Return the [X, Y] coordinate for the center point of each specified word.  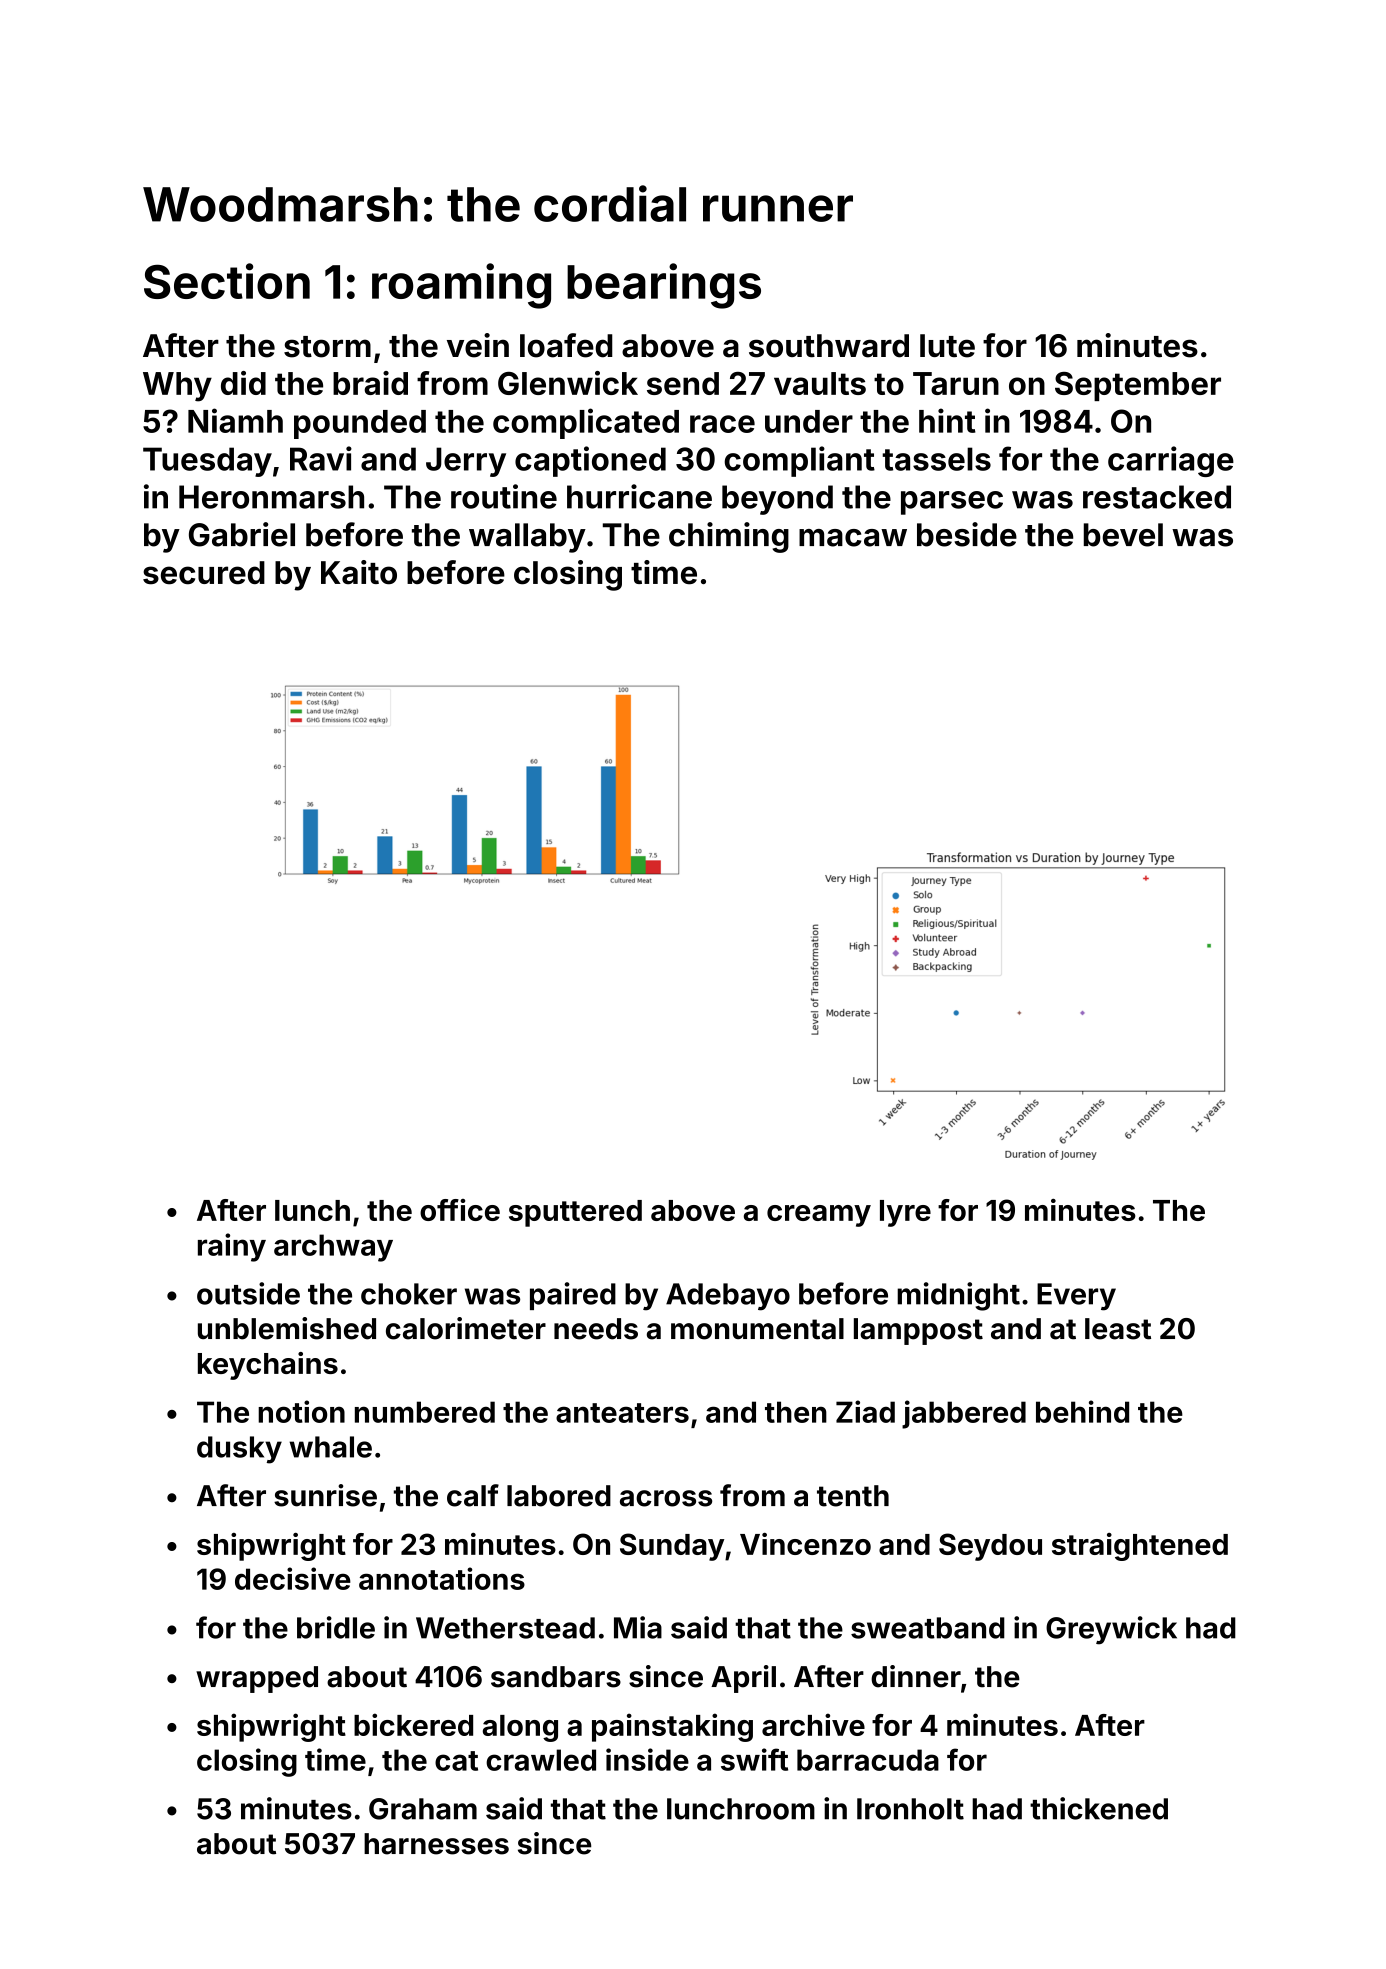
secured [204, 573]
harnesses [436, 1844]
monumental [757, 1329]
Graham [423, 1809]
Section [227, 281]
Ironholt [910, 1809]
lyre [905, 1213]
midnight [958, 1296]
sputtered [575, 1213]
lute [947, 346]
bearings [664, 286]
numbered [425, 1412]
